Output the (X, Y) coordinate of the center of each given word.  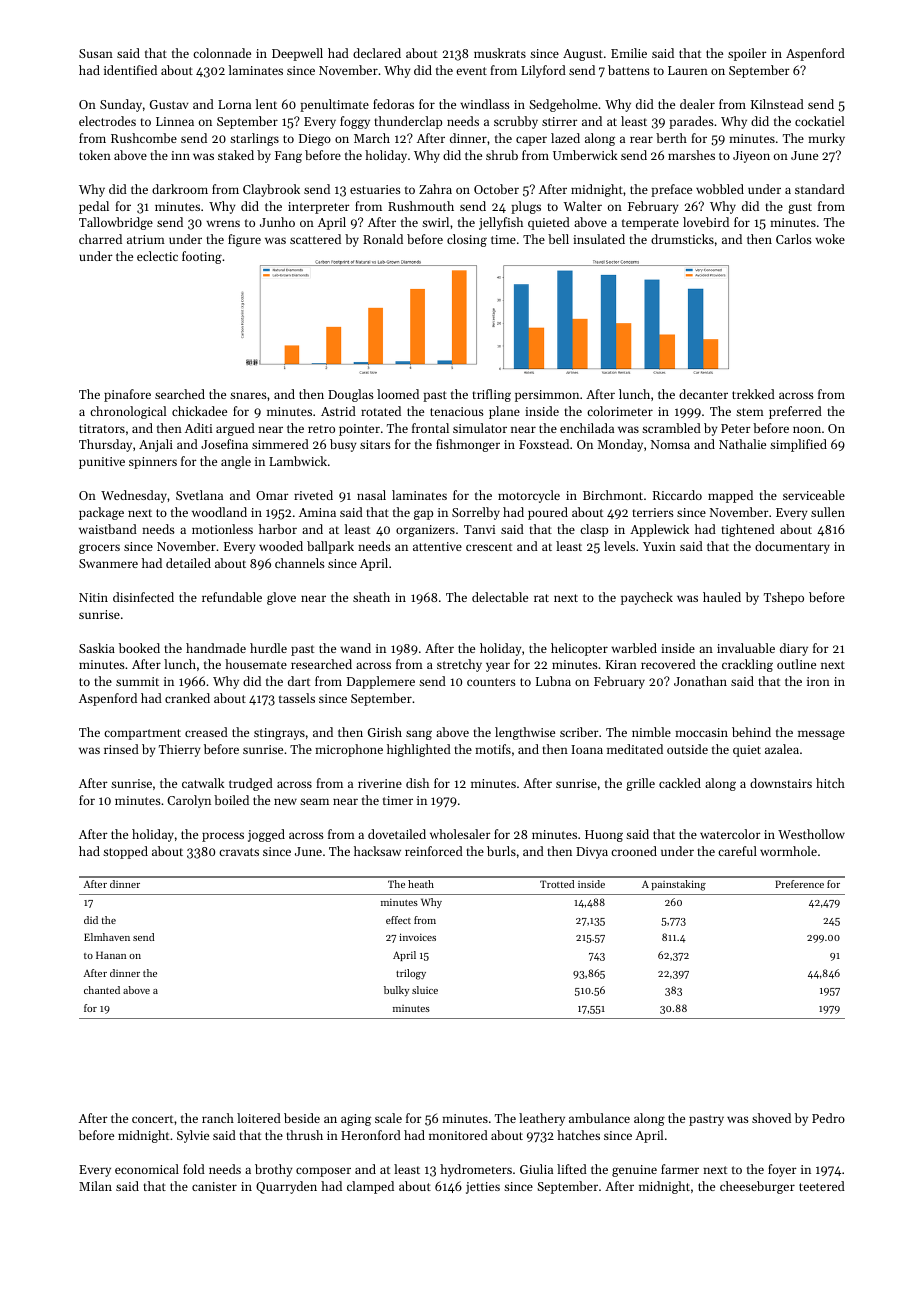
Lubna (553, 681)
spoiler (747, 54)
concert (152, 1119)
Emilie (629, 53)
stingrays (279, 734)
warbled (634, 648)
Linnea (175, 121)
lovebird (706, 222)
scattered (315, 239)
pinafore (127, 395)
